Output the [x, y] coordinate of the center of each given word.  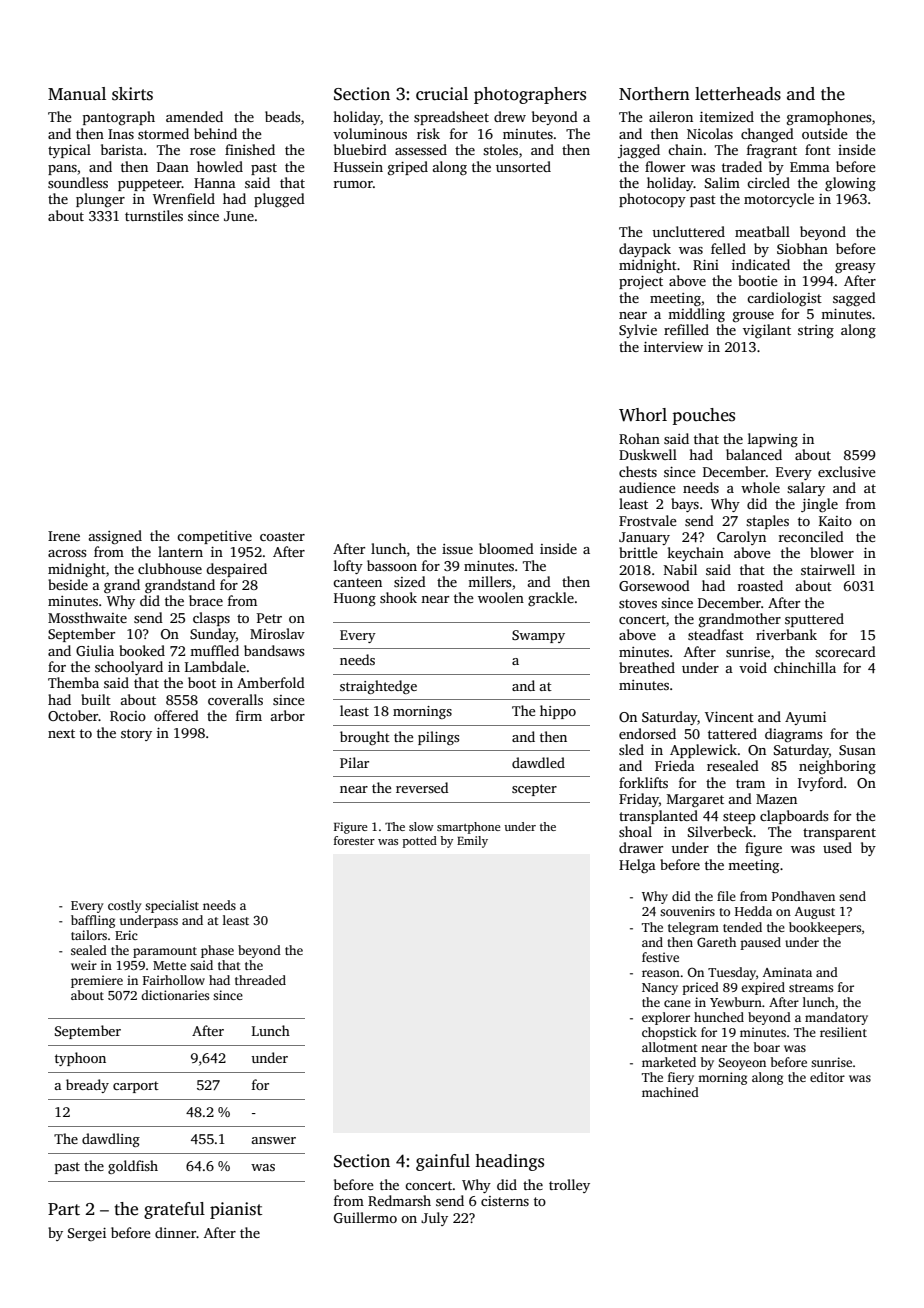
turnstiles [154, 215]
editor [827, 1077]
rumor [353, 184]
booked [142, 650]
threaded [260, 980]
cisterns [505, 1201]
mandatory [836, 1018]
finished [250, 149]
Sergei [87, 1234]
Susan [857, 750]
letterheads [738, 94]
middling [696, 315]
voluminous [370, 133]
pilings [438, 738]
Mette [169, 965]
